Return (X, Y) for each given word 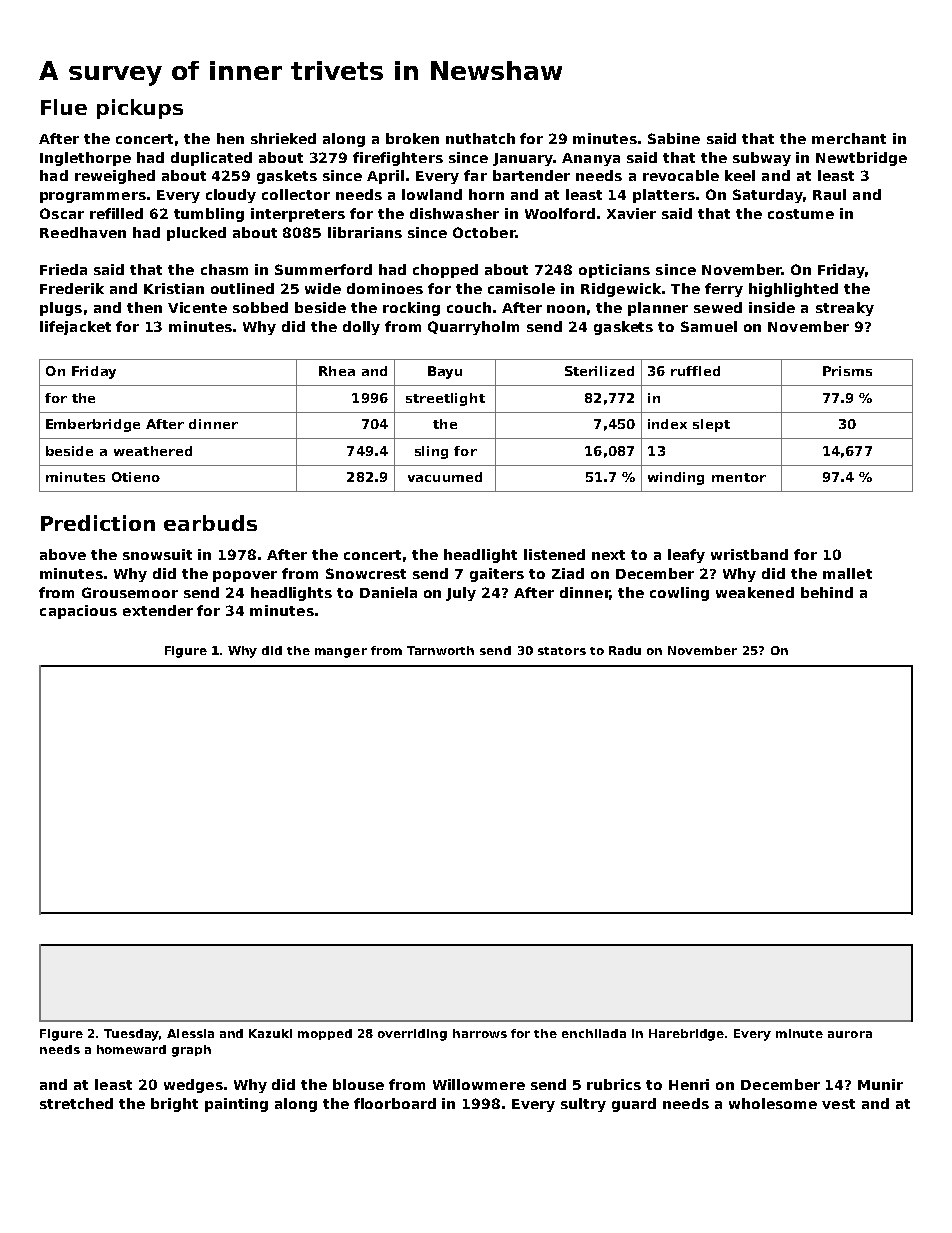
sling (431, 452)
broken (412, 138)
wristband (749, 554)
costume (801, 214)
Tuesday (131, 1035)
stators (562, 651)
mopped (325, 1034)
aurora (850, 1034)
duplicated (211, 159)
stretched (76, 1103)
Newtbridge (861, 159)
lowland (432, 194)
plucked (196, 234)
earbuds (210, 523)
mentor (739, 477)
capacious (78, 612)
